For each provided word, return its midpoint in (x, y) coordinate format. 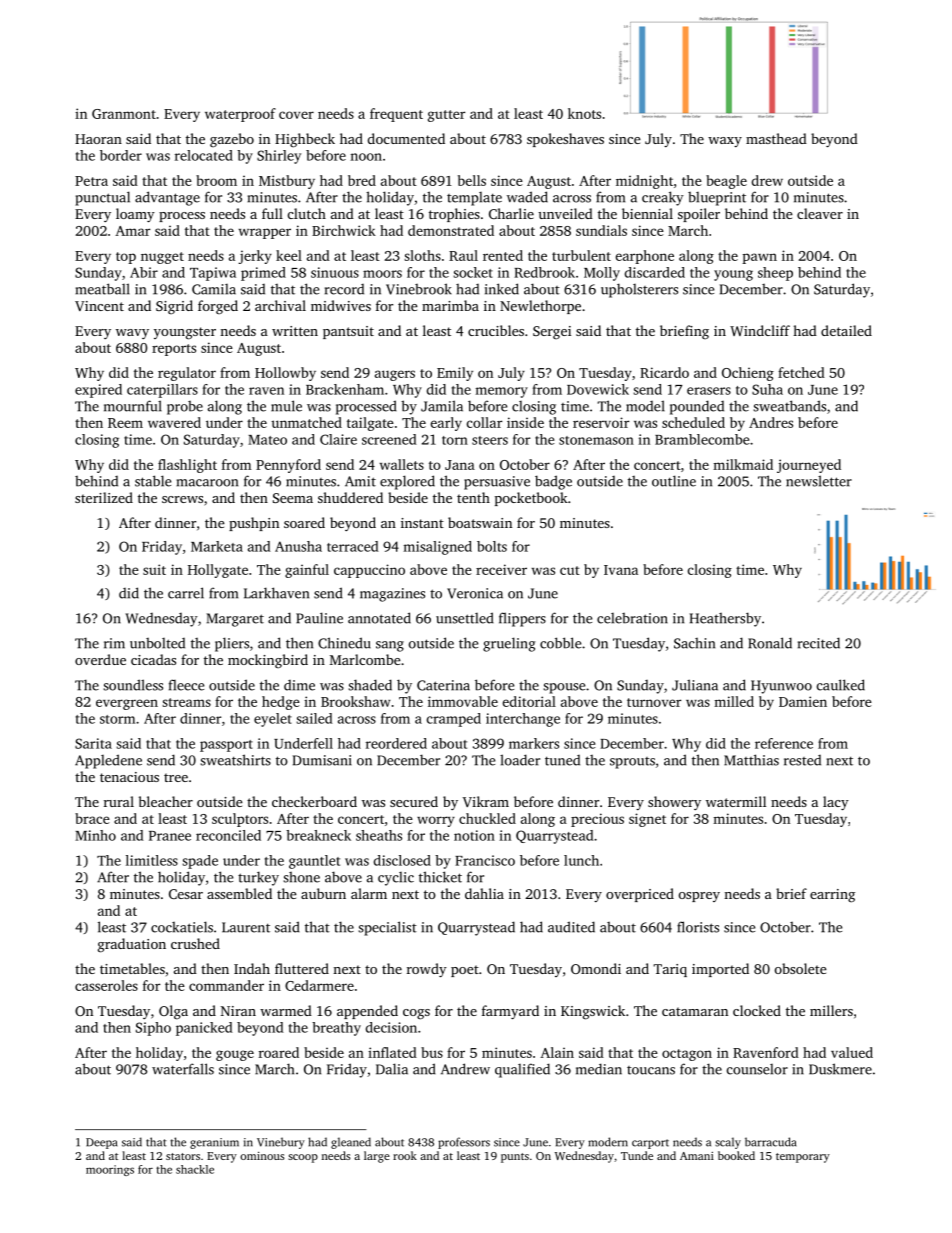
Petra (91, 181)
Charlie (511, 213)
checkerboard (314, 801)
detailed (846, 330)
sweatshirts (235, 760)
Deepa (101, 1143)
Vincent (99, 306)
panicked (204, 1029)
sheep (775, 274)
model (645, 406)
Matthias (751, 760)
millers (831, 1010)
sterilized (104, 497)
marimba (450, 305)
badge (553, 482)
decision (391, 1027)
